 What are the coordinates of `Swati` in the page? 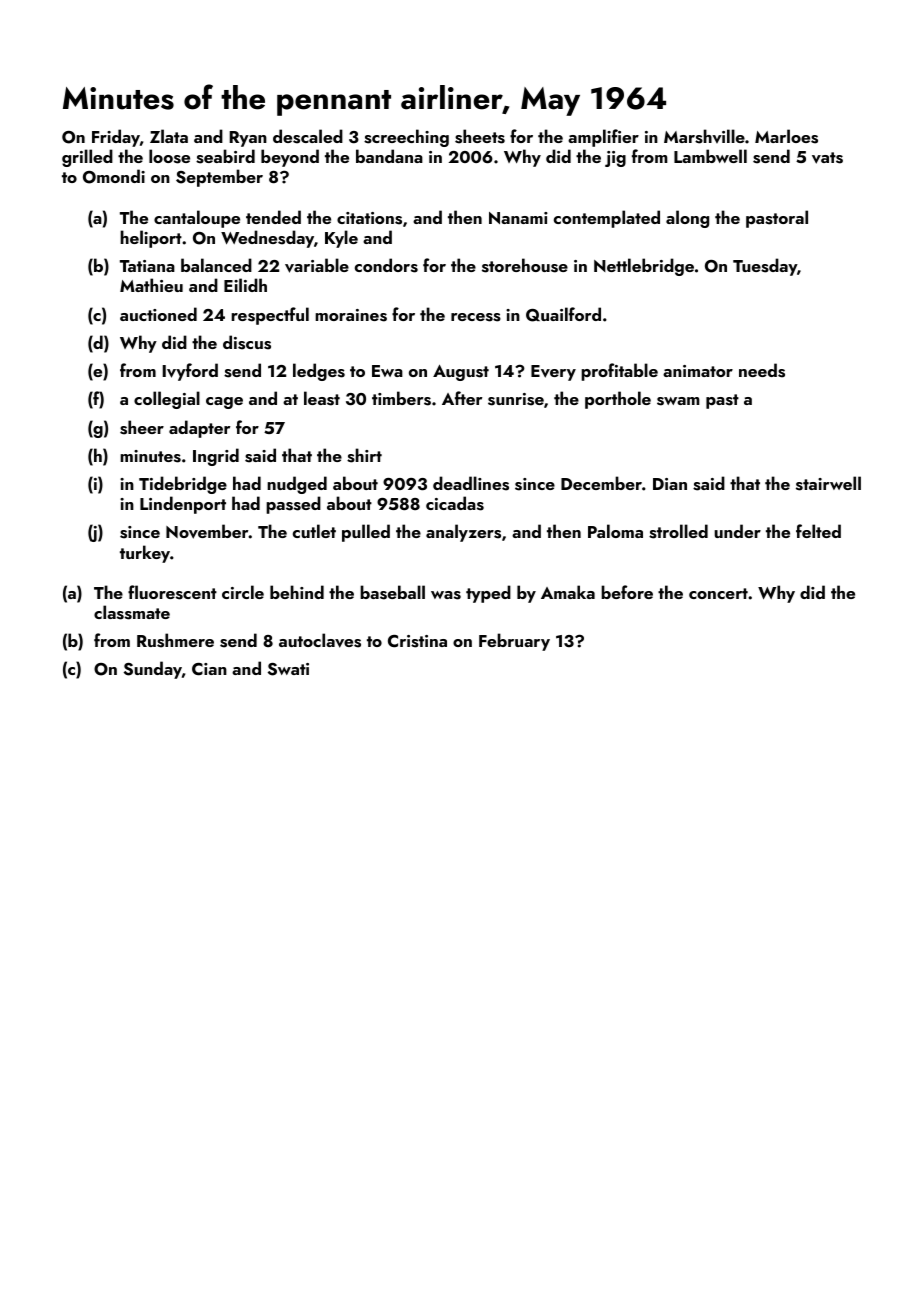 It's located at (288, 669).
